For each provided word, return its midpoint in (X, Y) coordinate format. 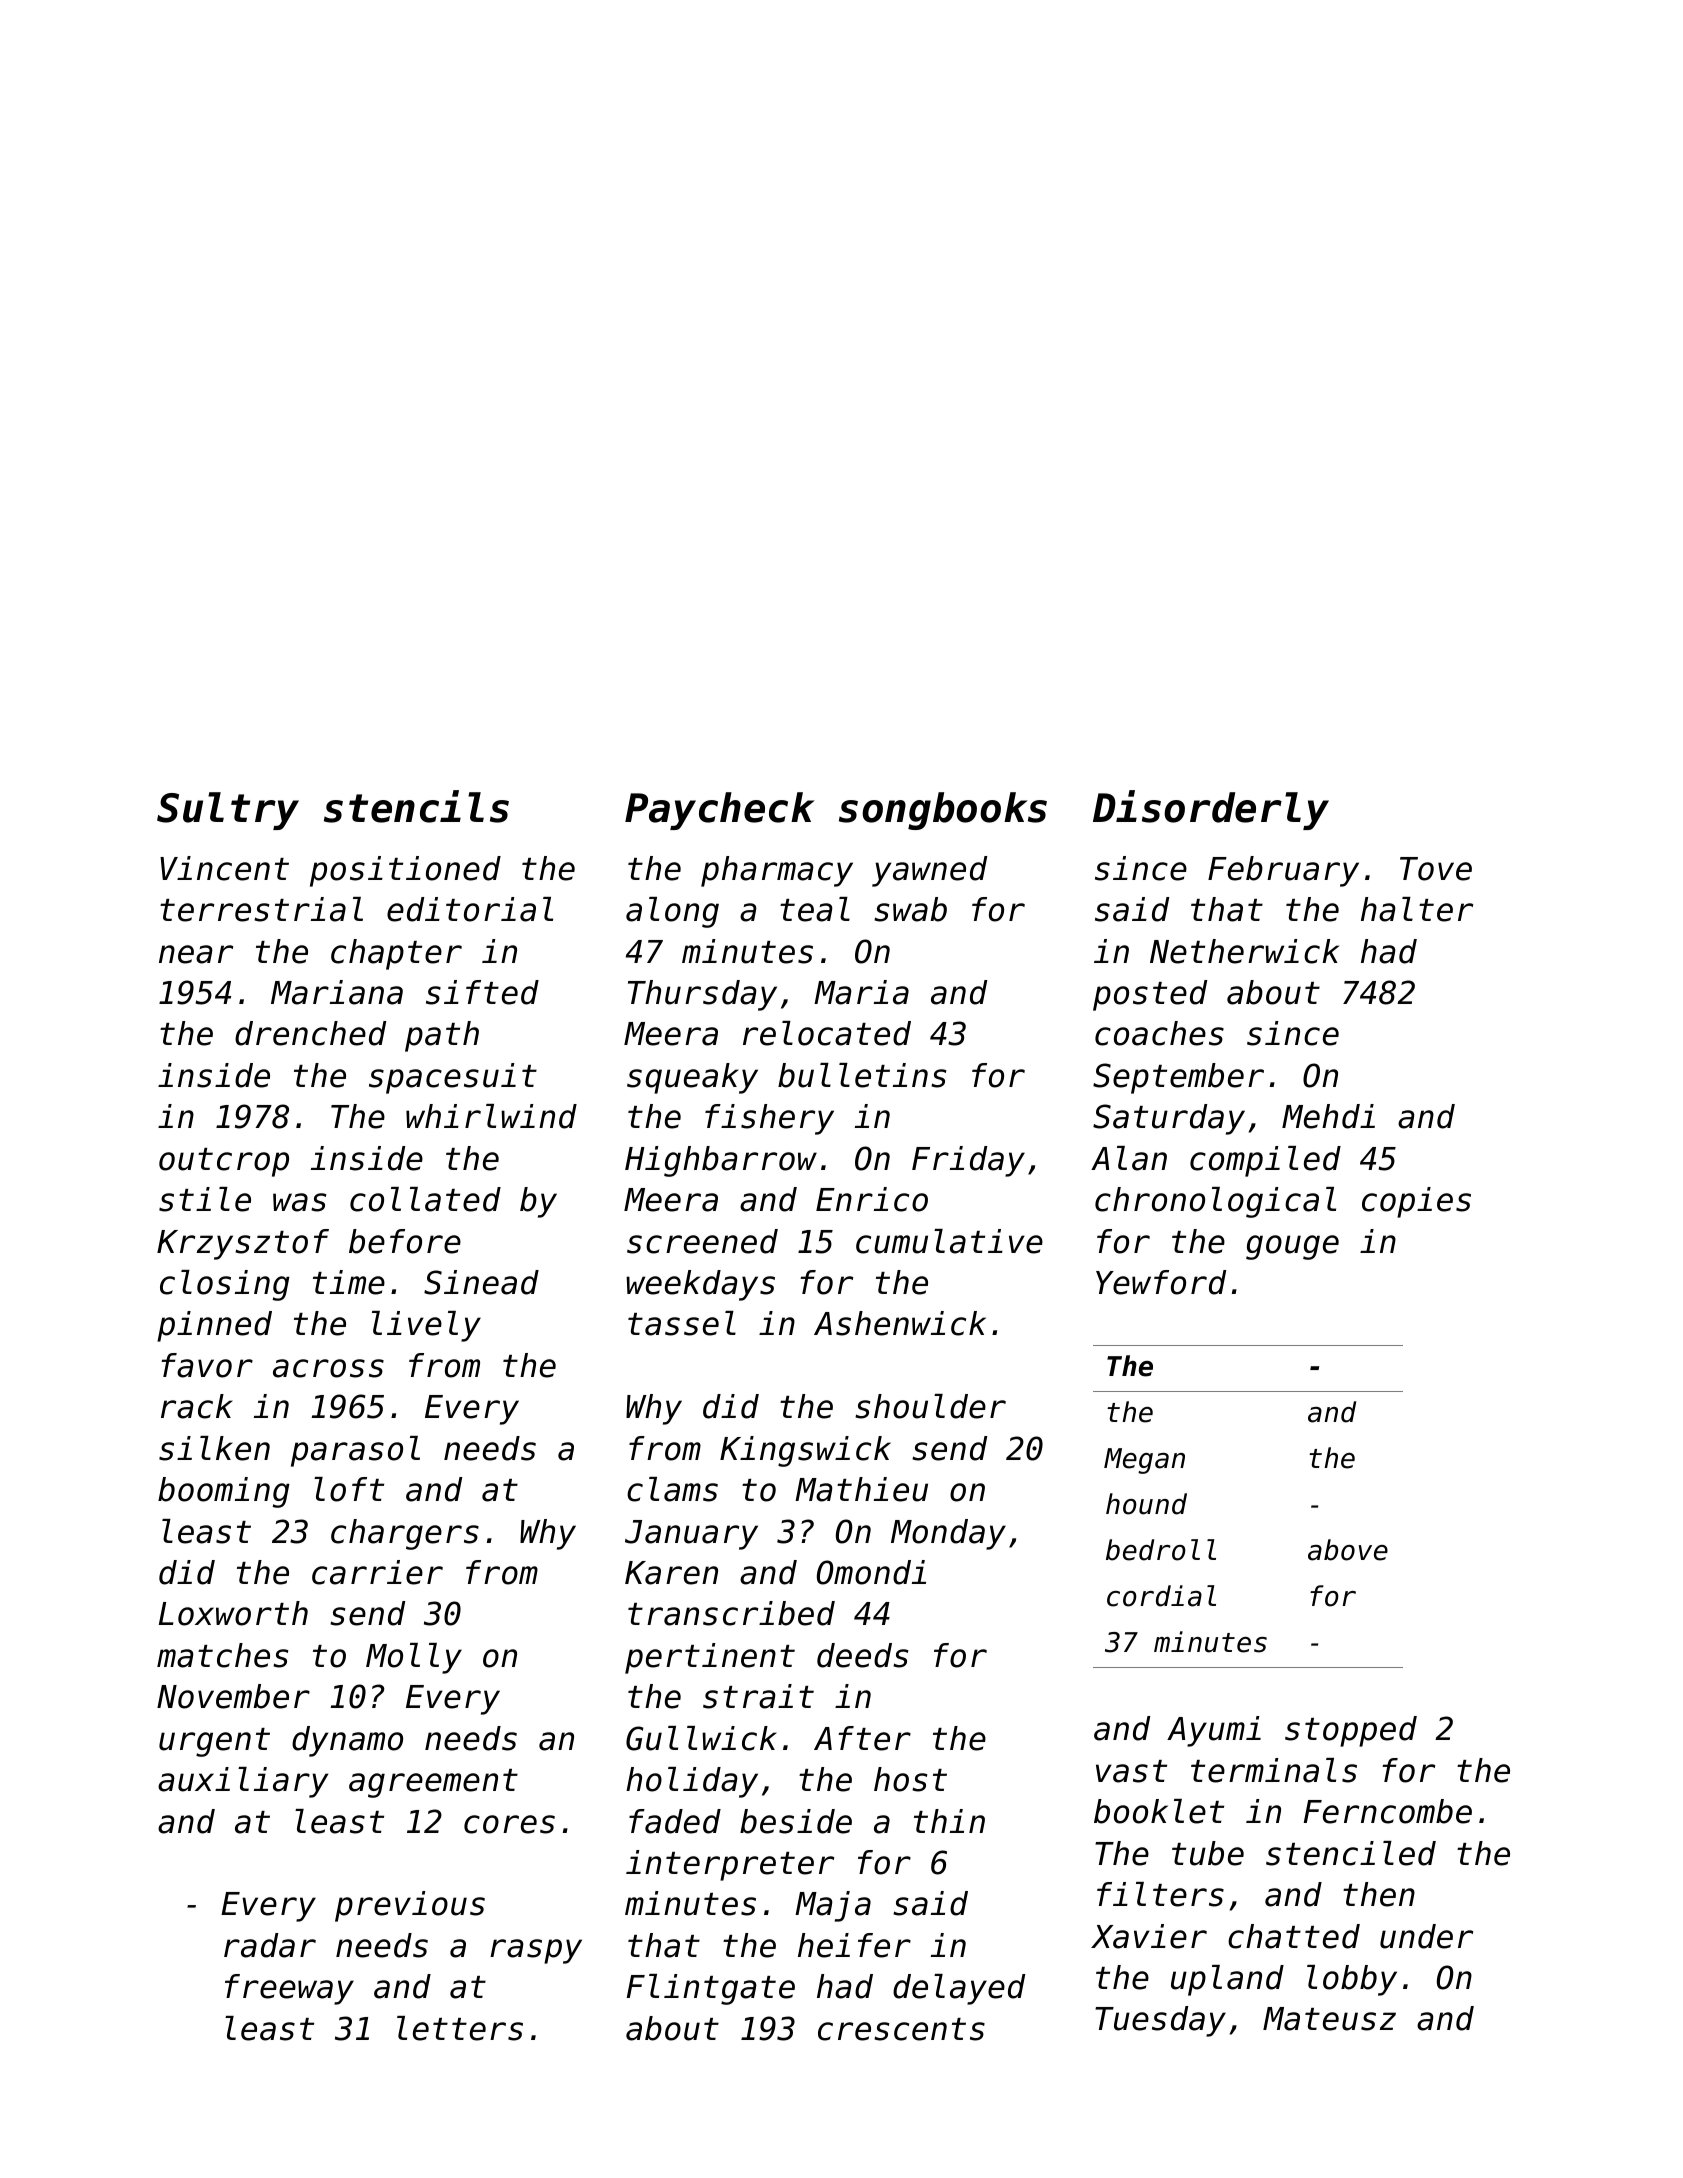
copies (1416, 1202)
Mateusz (1329, 2019)
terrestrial (261, 909)
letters (460, 2028)
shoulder (930, 1406)
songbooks (943, 811)
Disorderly (1211, 810)
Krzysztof (243, 1244)
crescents (901, 2029)
